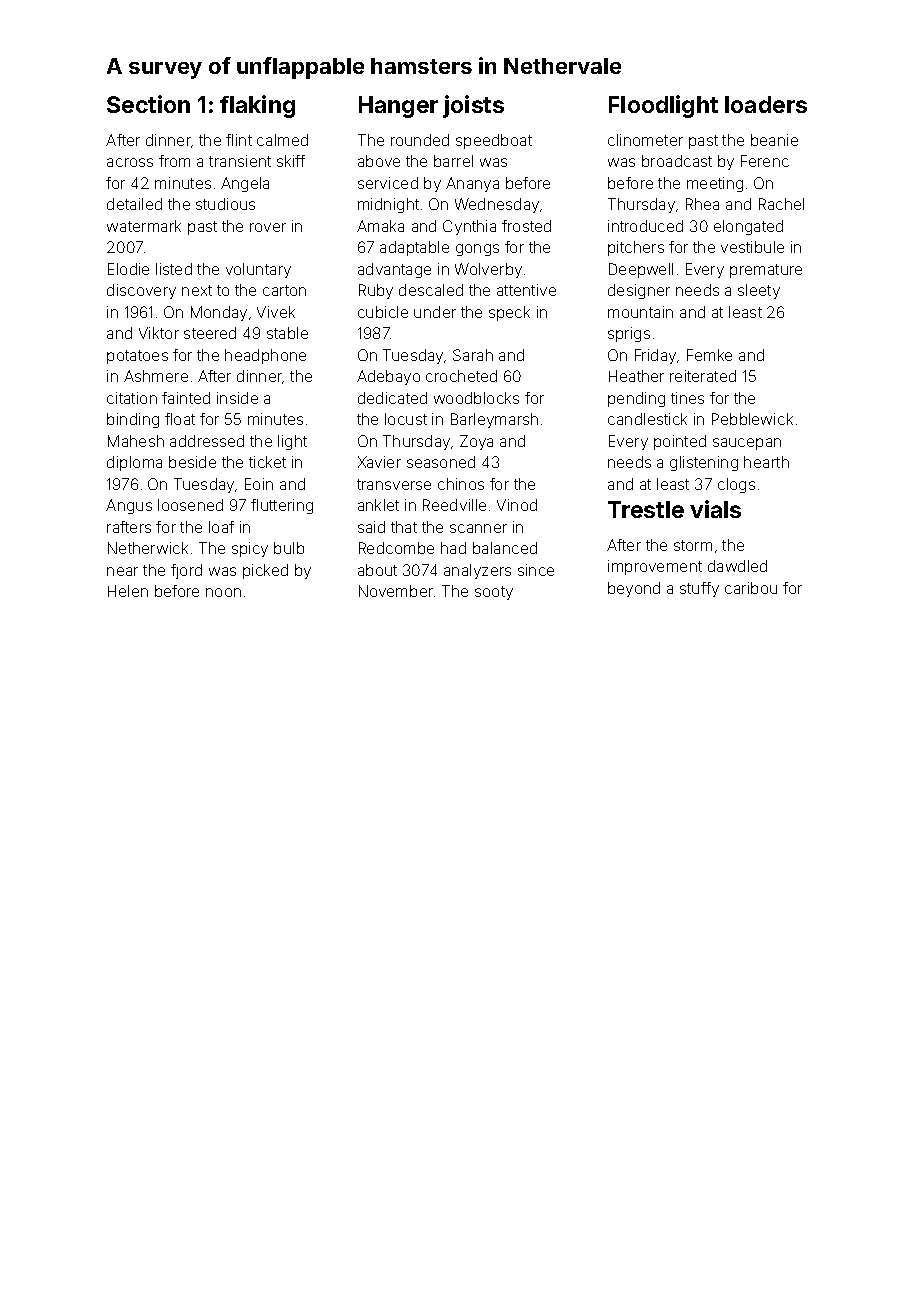 The image size is (924, 1308). Describe the element at coordinates (748, 227) in the document. I see `elongated` at that location.
